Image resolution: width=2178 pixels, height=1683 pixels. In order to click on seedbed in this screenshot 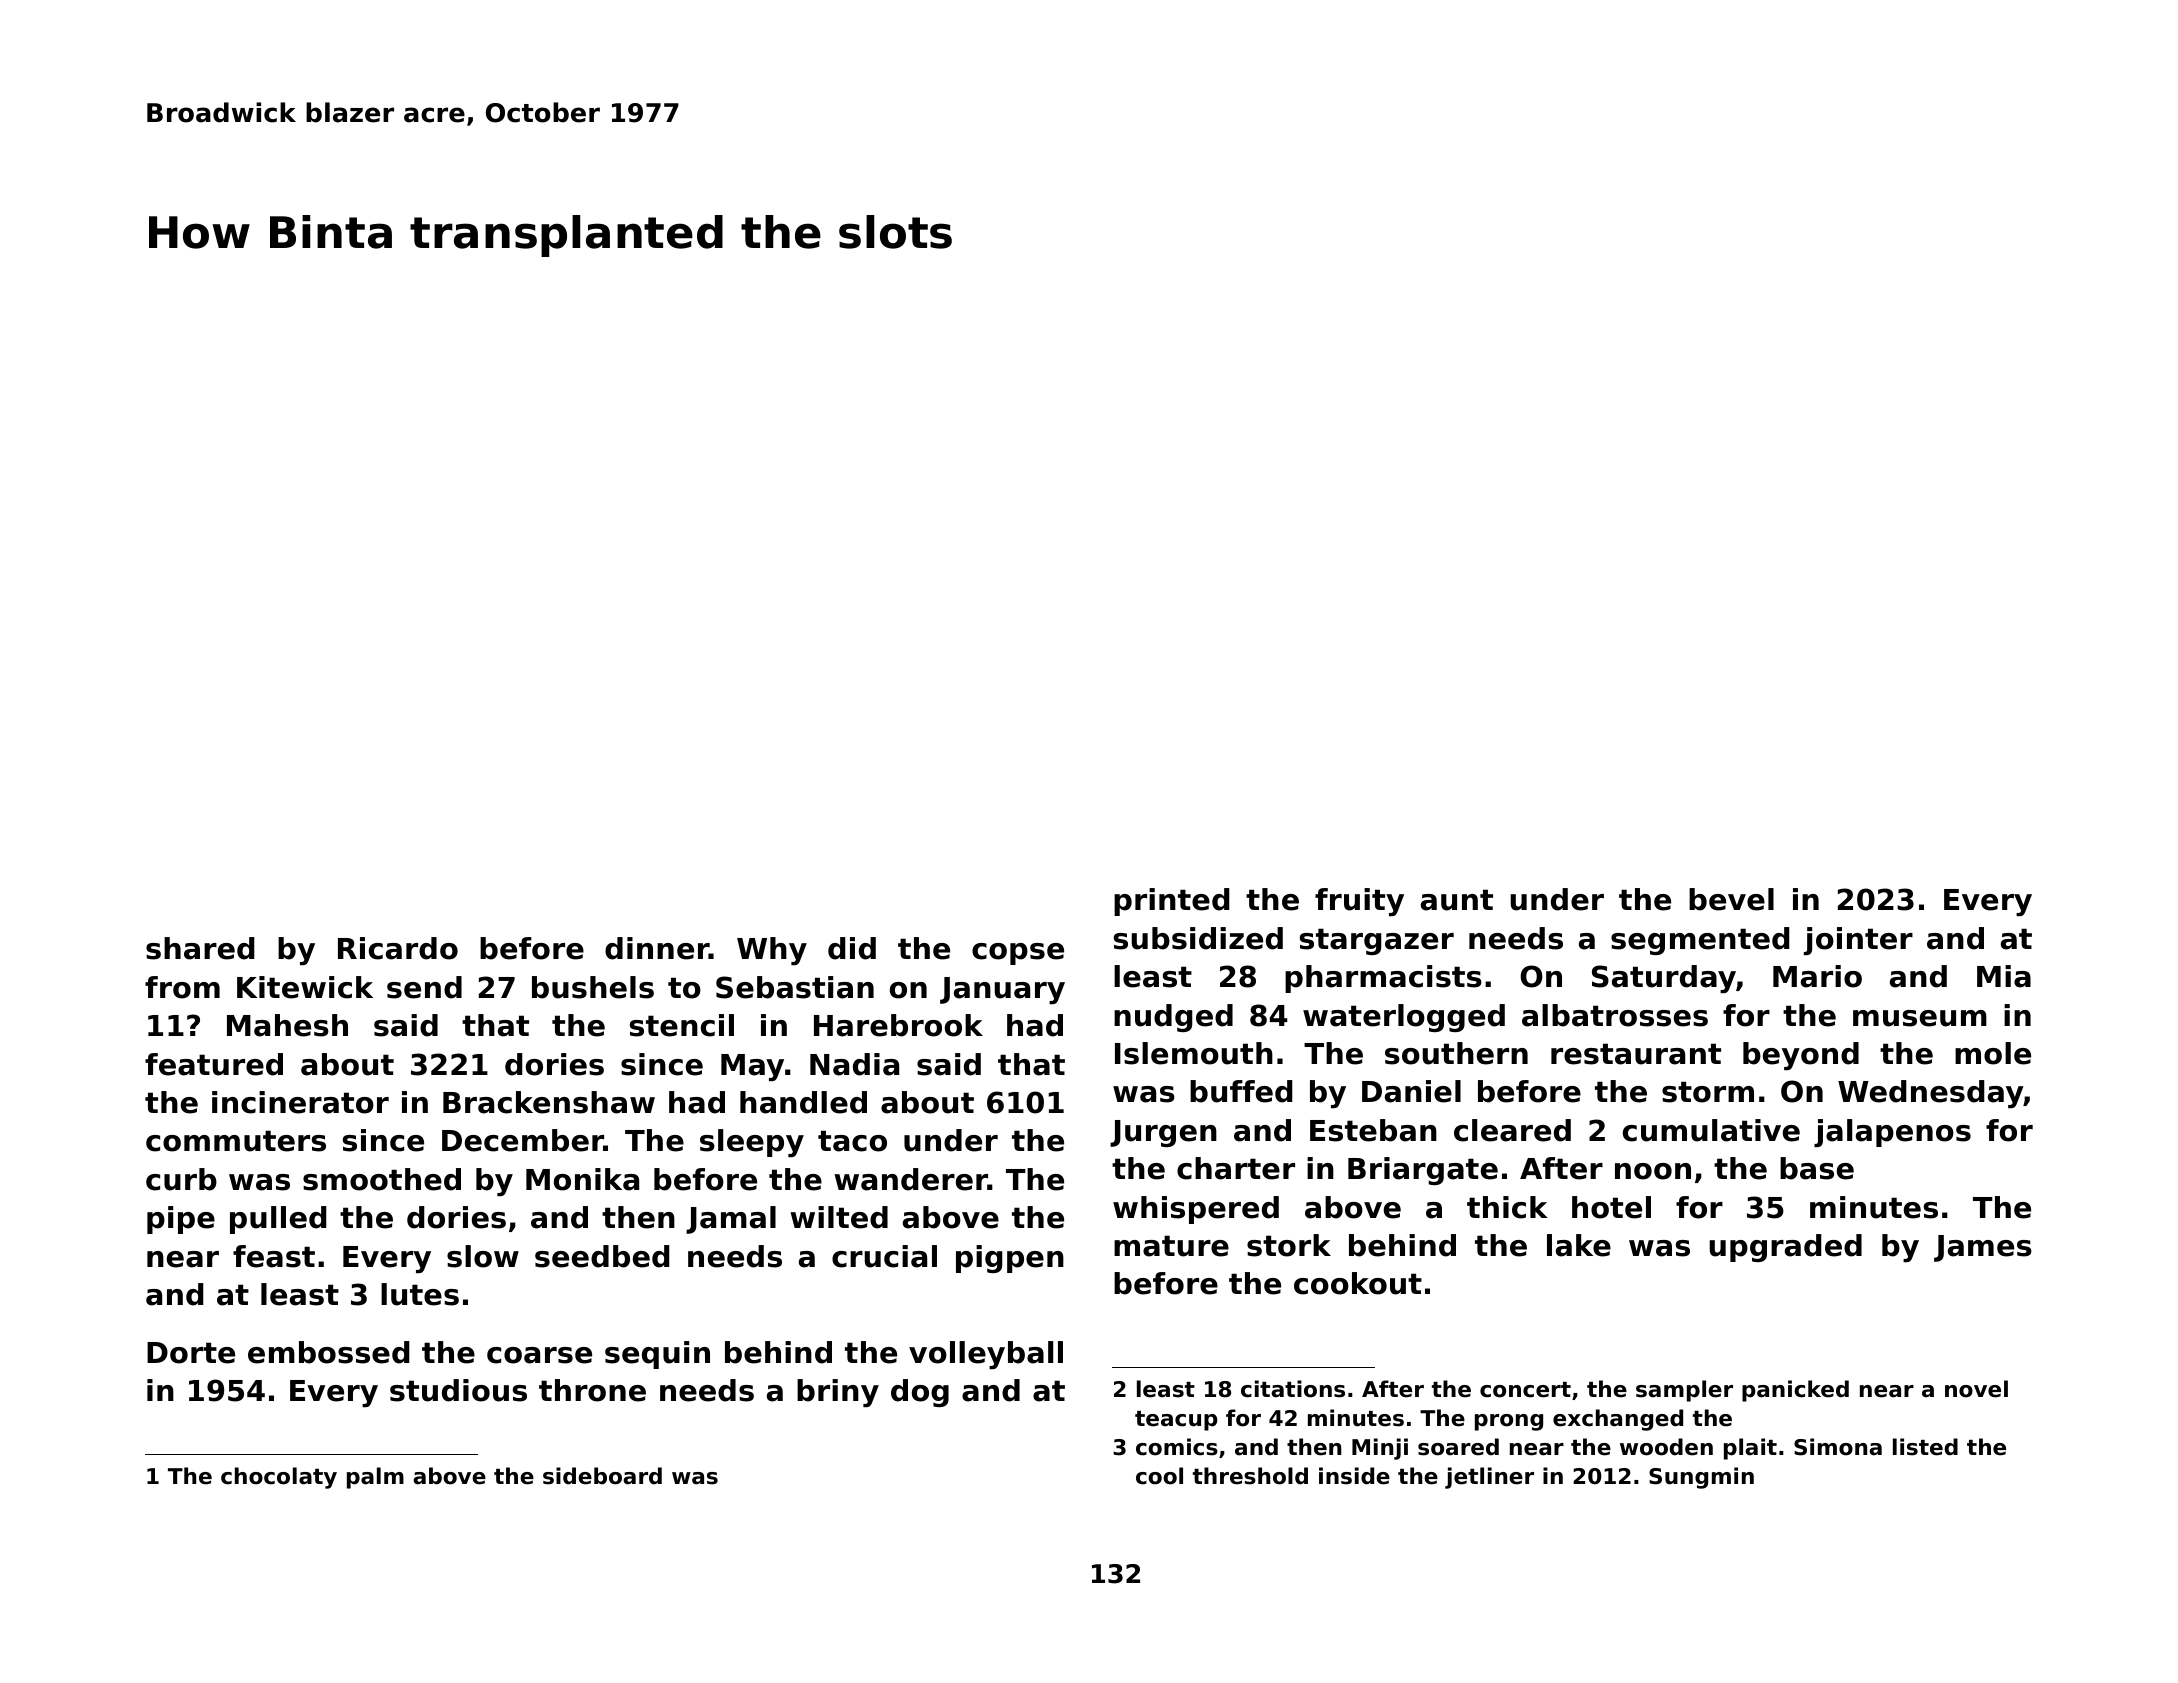, I will do `click(602, 1256)`.
